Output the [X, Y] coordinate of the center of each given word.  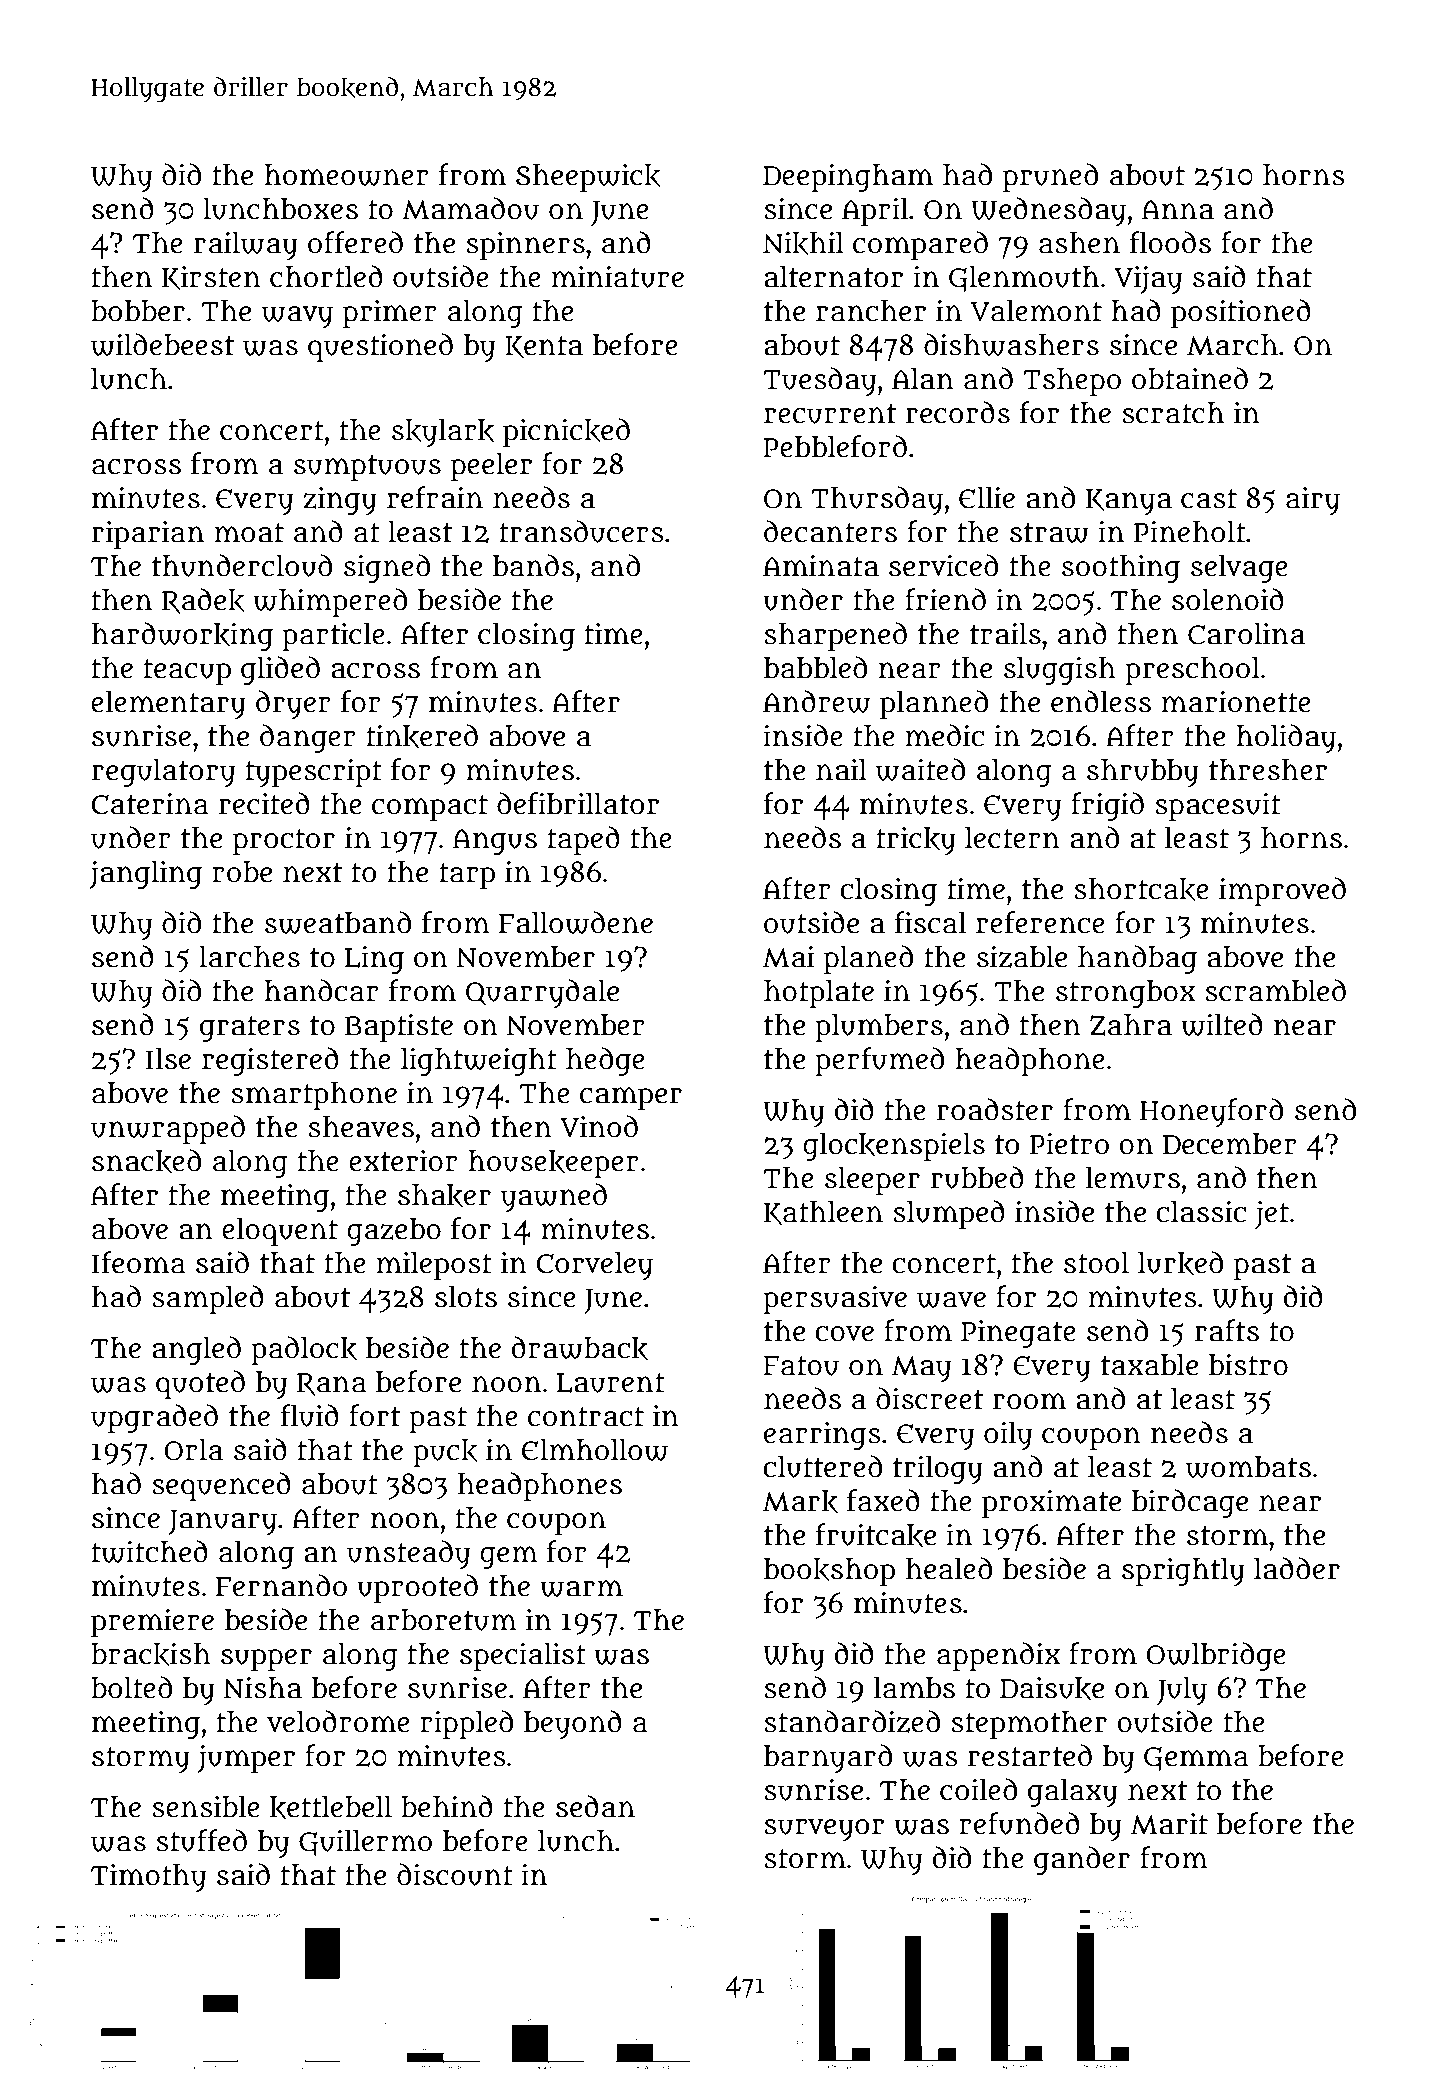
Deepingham [848, 178]
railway [246, 246]
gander [1082, 1860]
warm [581, 1588]
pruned [1050, 177]
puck [445, 1453]
